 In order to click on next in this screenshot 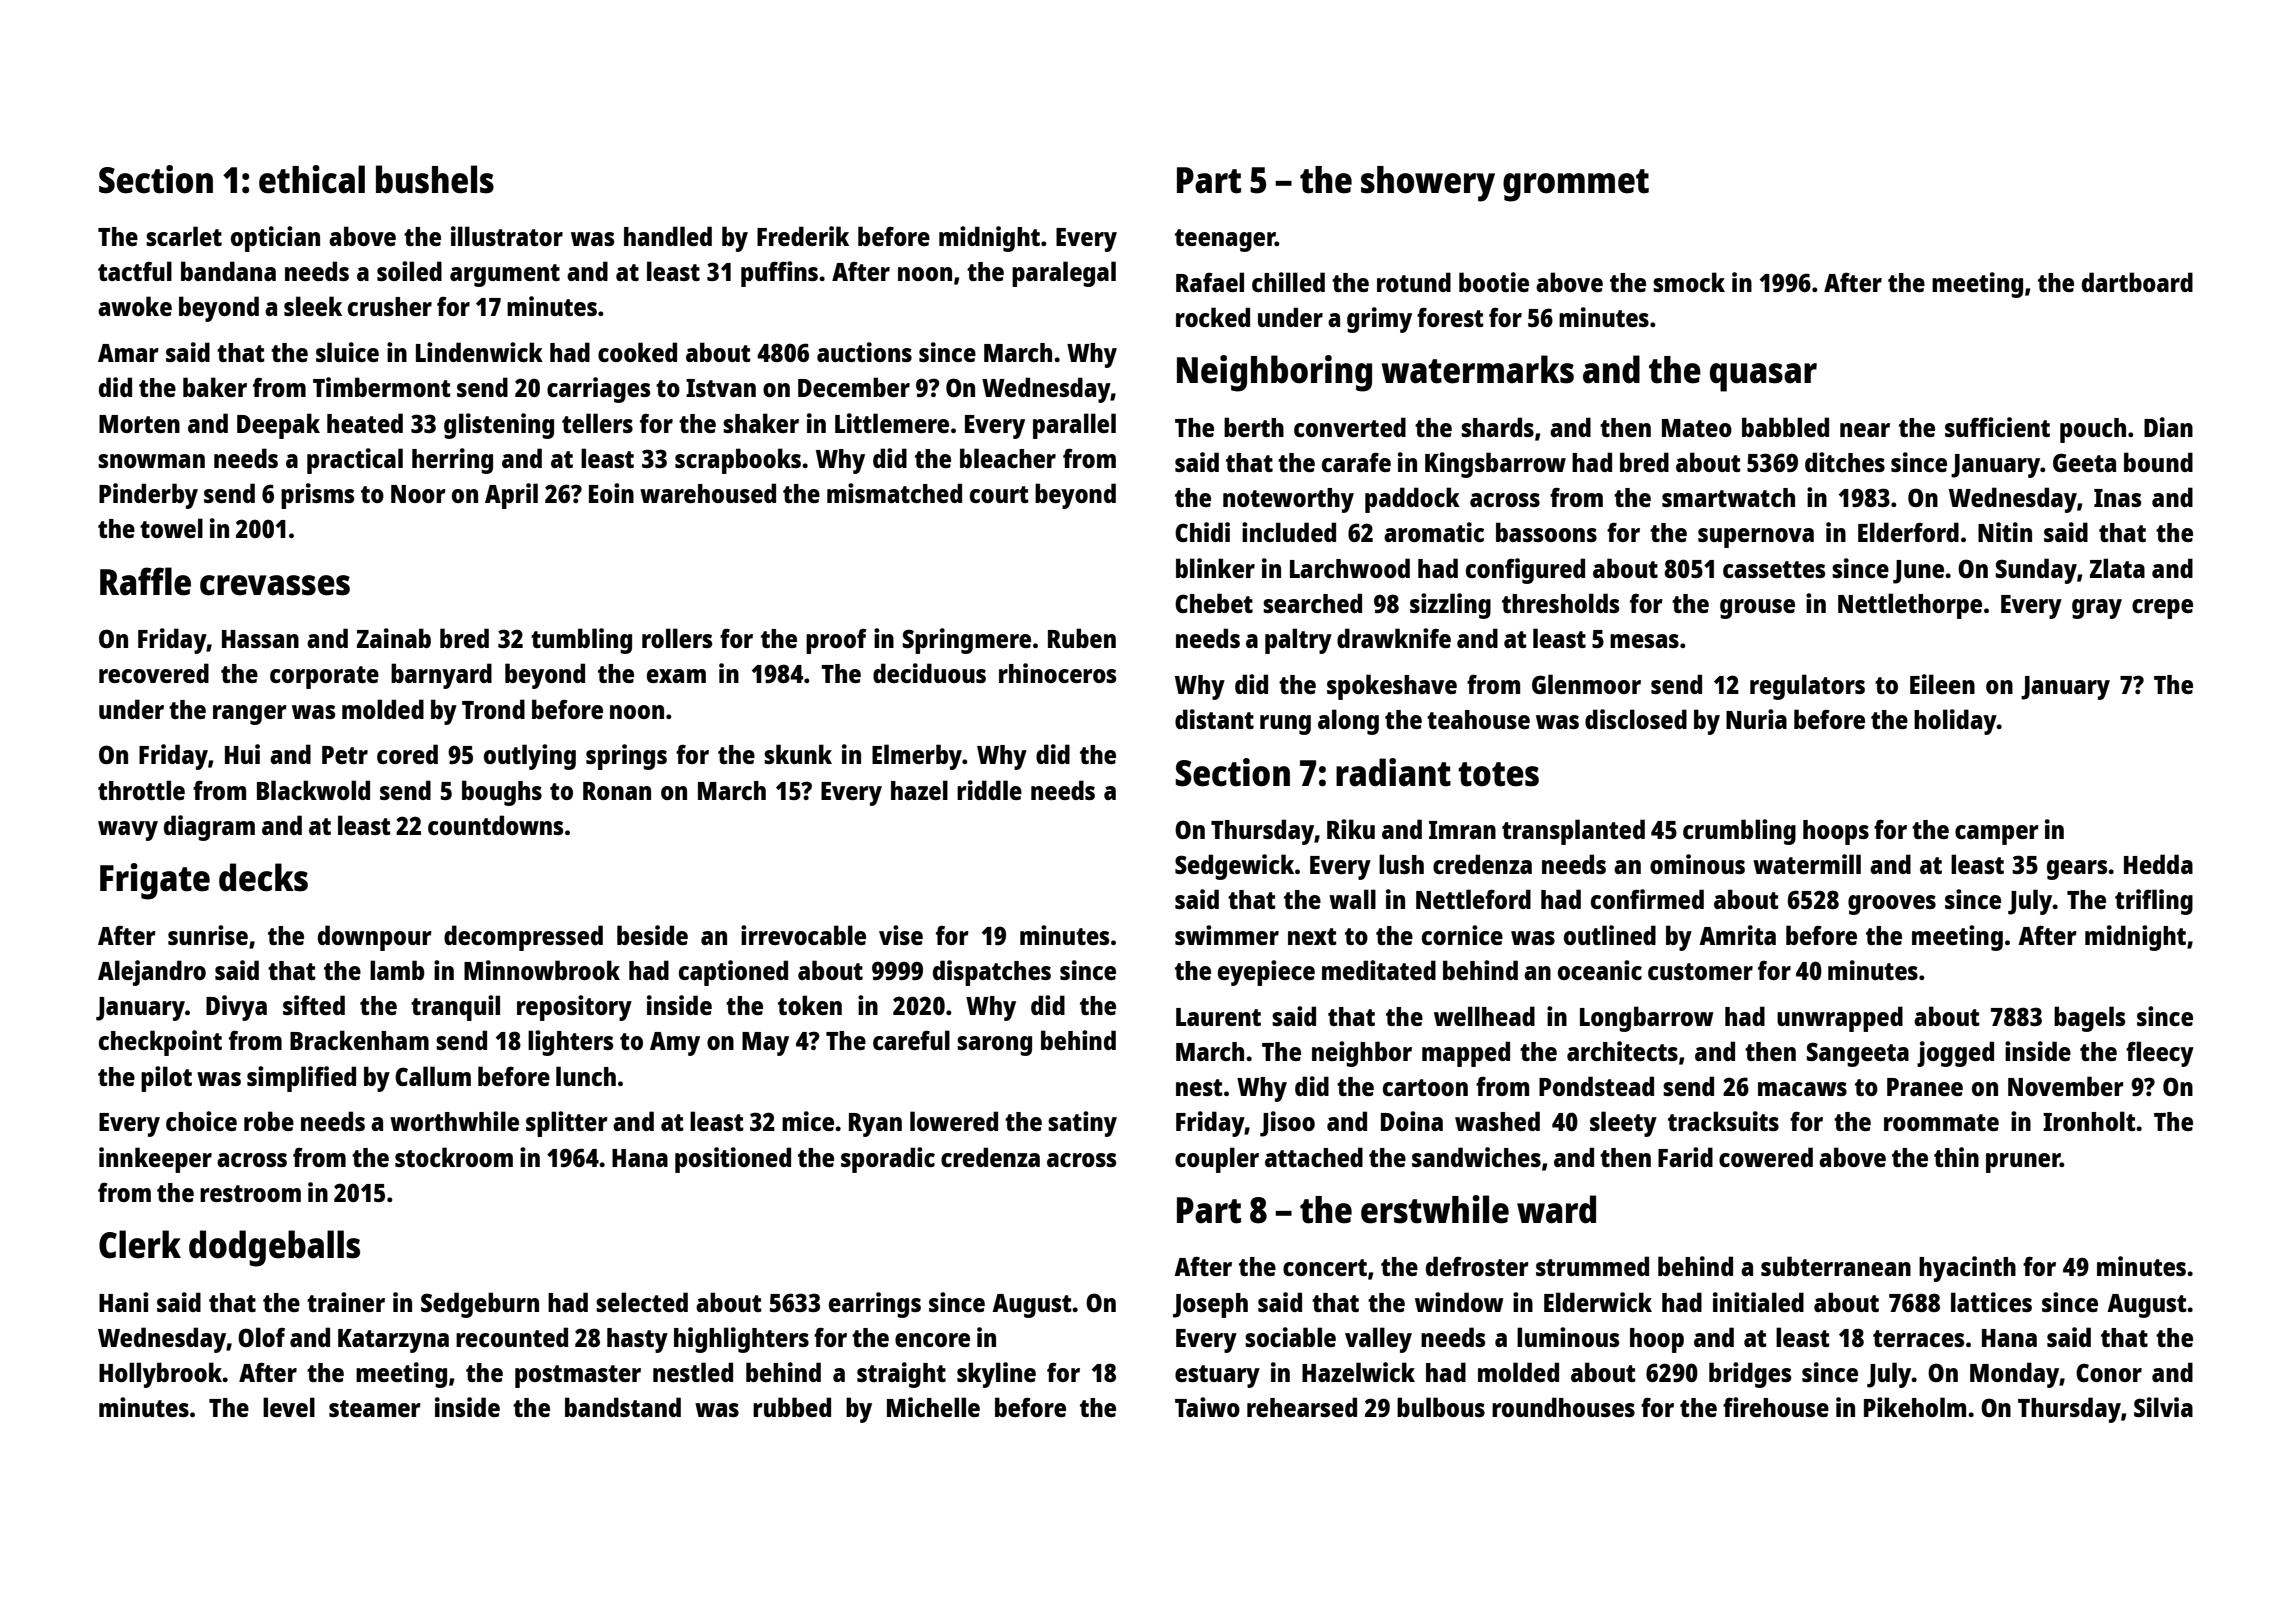, I will do `click(1312, 936)`.
